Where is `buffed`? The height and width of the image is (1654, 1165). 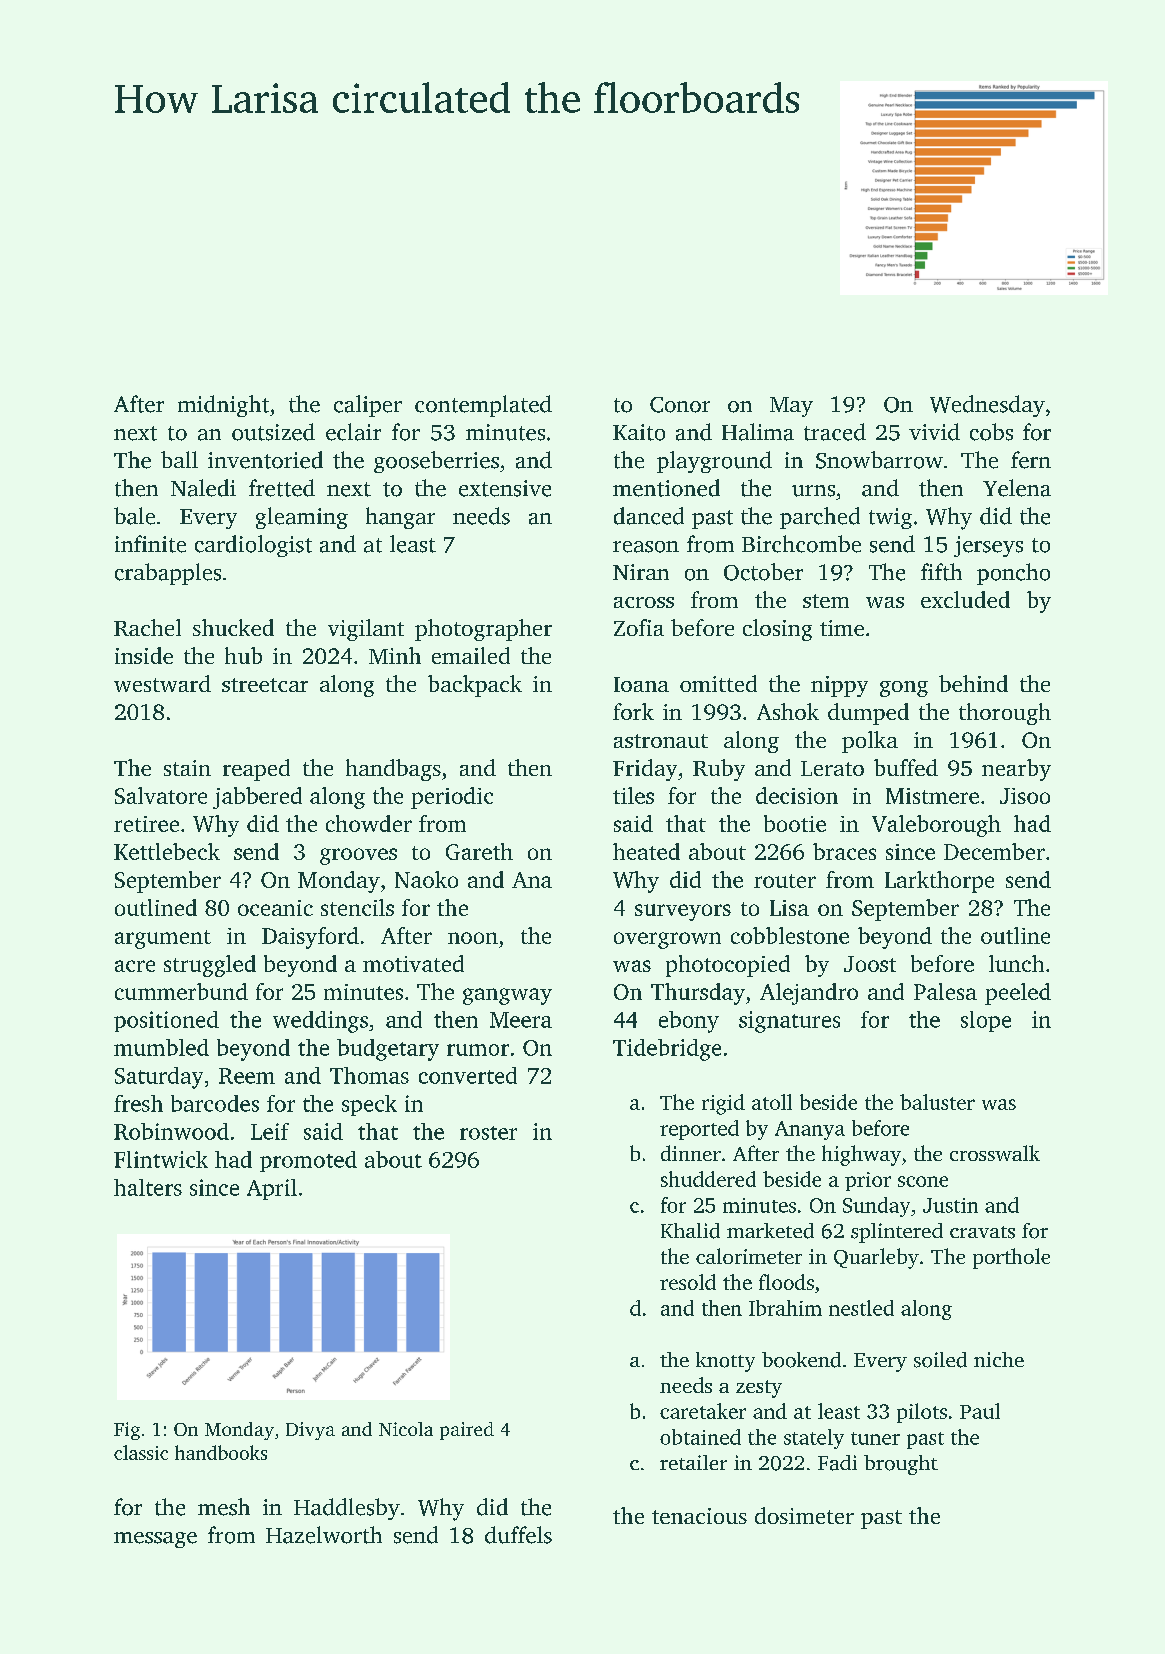
buffed is located at coordinates (906, 767).
